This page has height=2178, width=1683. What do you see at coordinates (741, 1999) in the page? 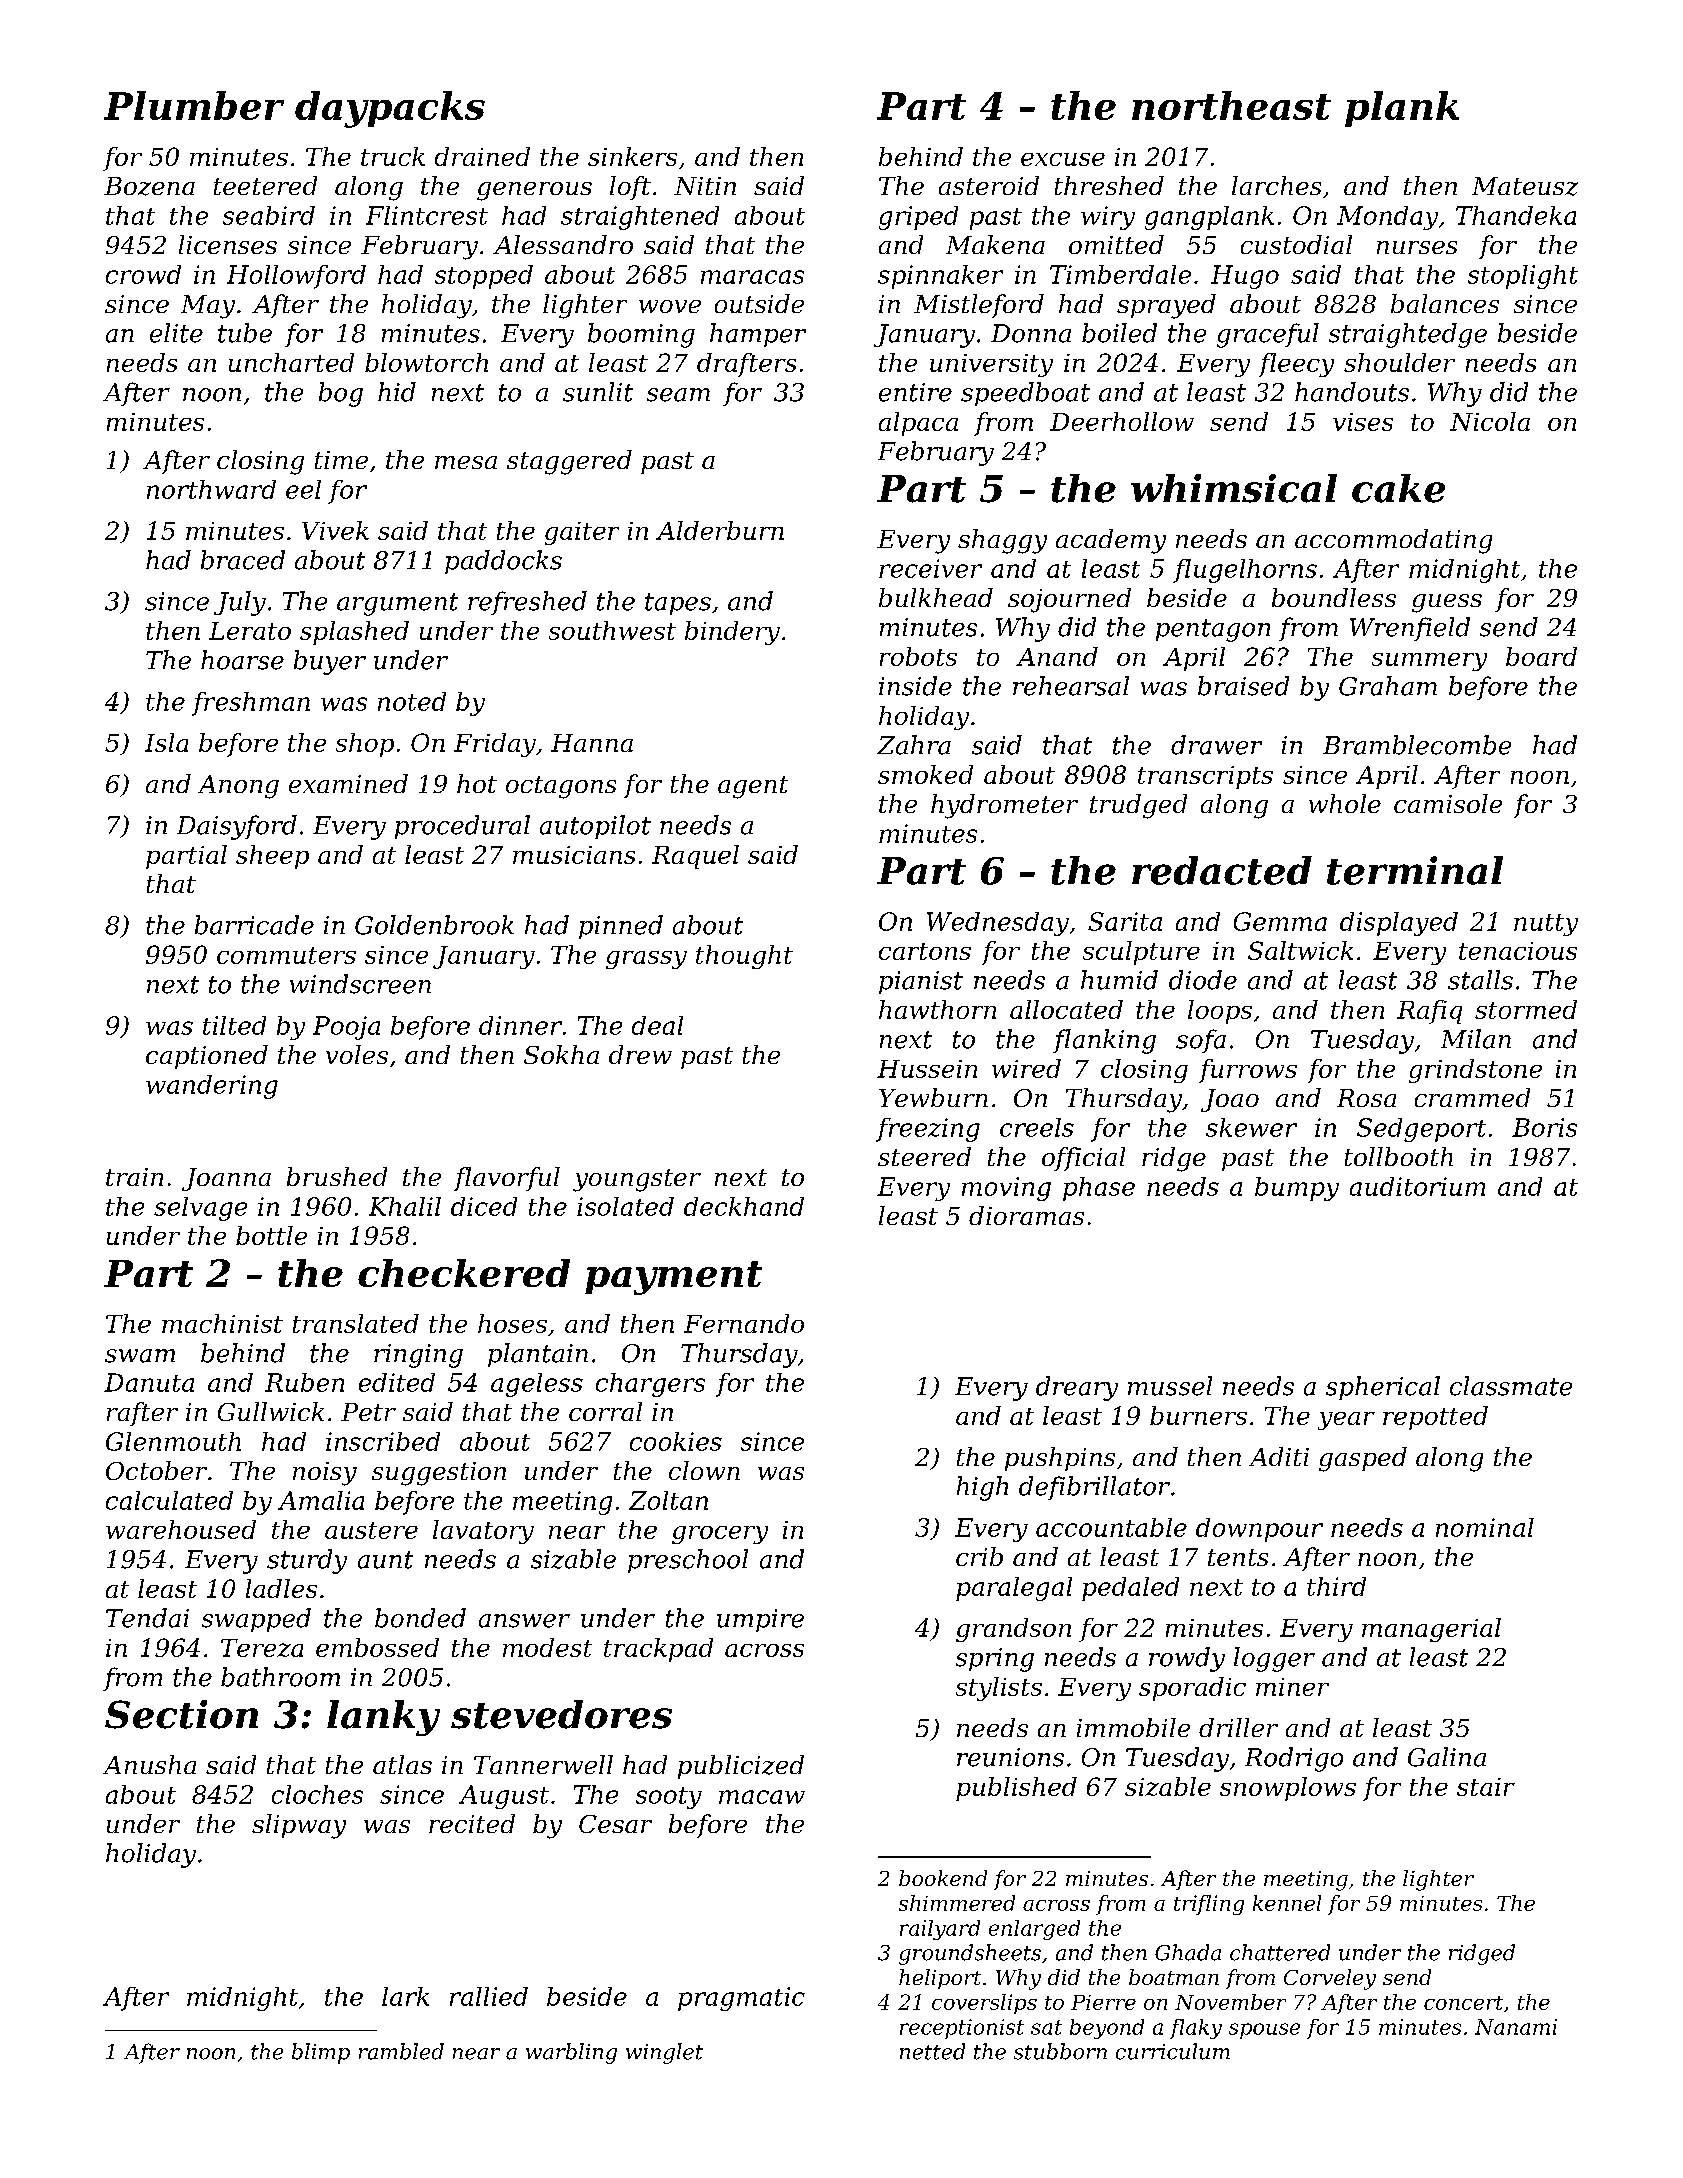
I see `pragmatic` at bounding box center [741, 1999].
